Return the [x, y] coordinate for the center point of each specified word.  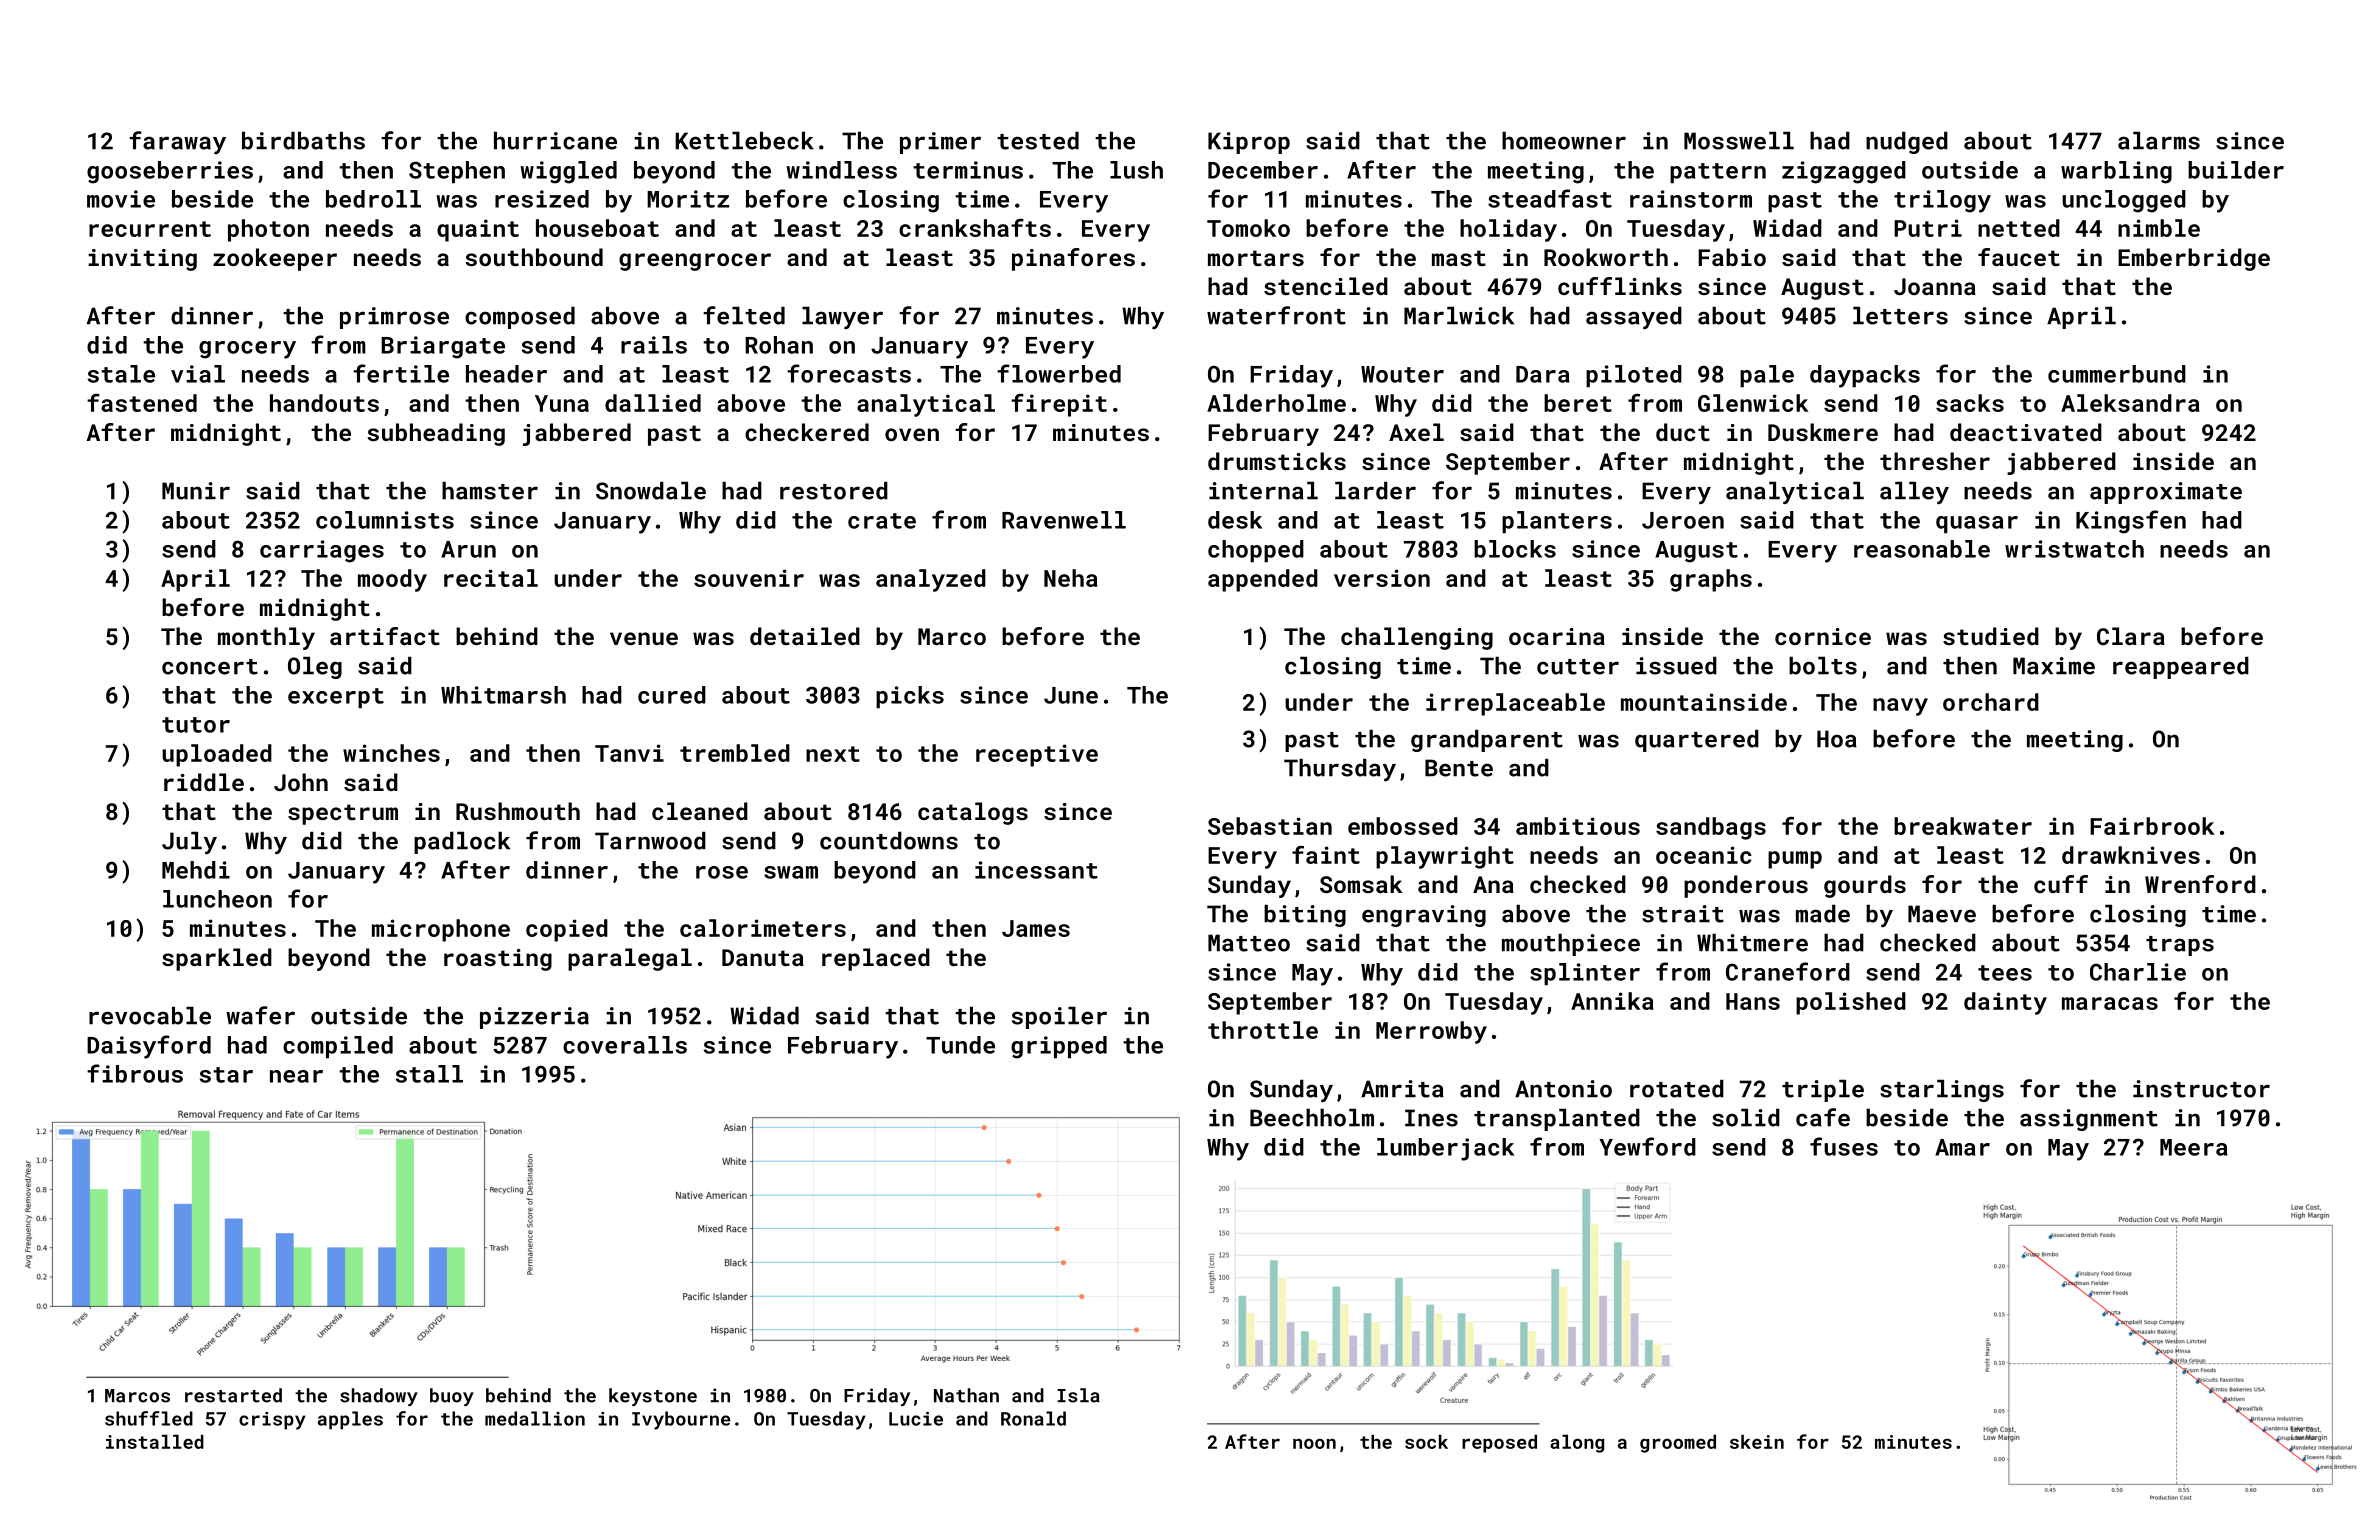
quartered [1697, 741]
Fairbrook [2152, 826]
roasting [498, 960]
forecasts [849, 373]
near [296, 1076]
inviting [142, 260]
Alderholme [1276, 403]
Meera [2194, 1147]
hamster [490, 491]
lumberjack [1445, 1149]
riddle [204, 782]
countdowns [889, 841]
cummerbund [2117, 374]
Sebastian [1270, 826]
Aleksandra [2130, 403]
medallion [535, 1418]
